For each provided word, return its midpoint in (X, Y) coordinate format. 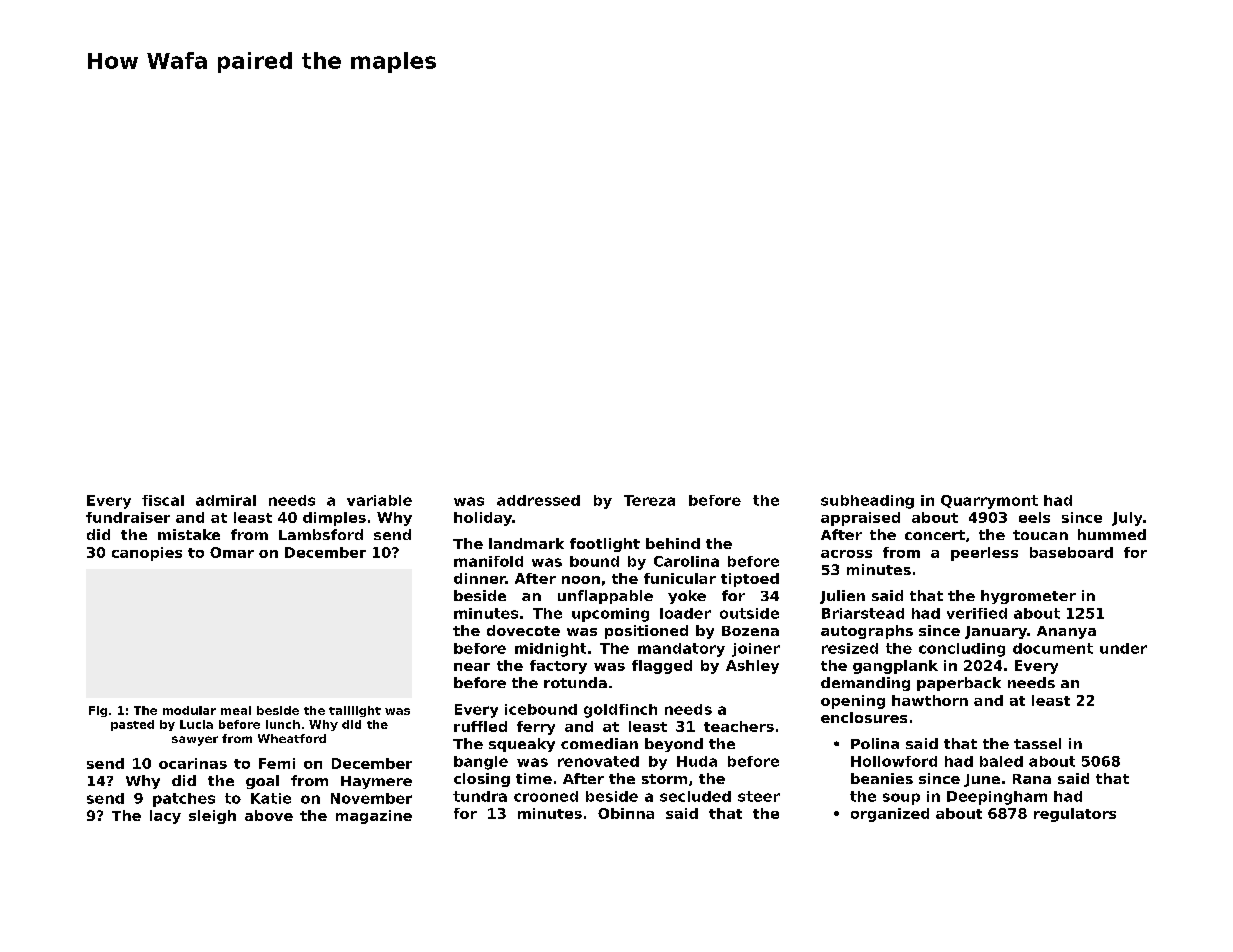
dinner (480, 578)
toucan (1040, 535)
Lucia (196, 724)
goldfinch (620, 711)
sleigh (212, 817)
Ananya (1066, 632)
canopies (147, 554)
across (846, 554)
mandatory (681, 650)
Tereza (649, 500)
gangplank (895, 667)
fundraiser (128, 517)
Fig (98, 711)
